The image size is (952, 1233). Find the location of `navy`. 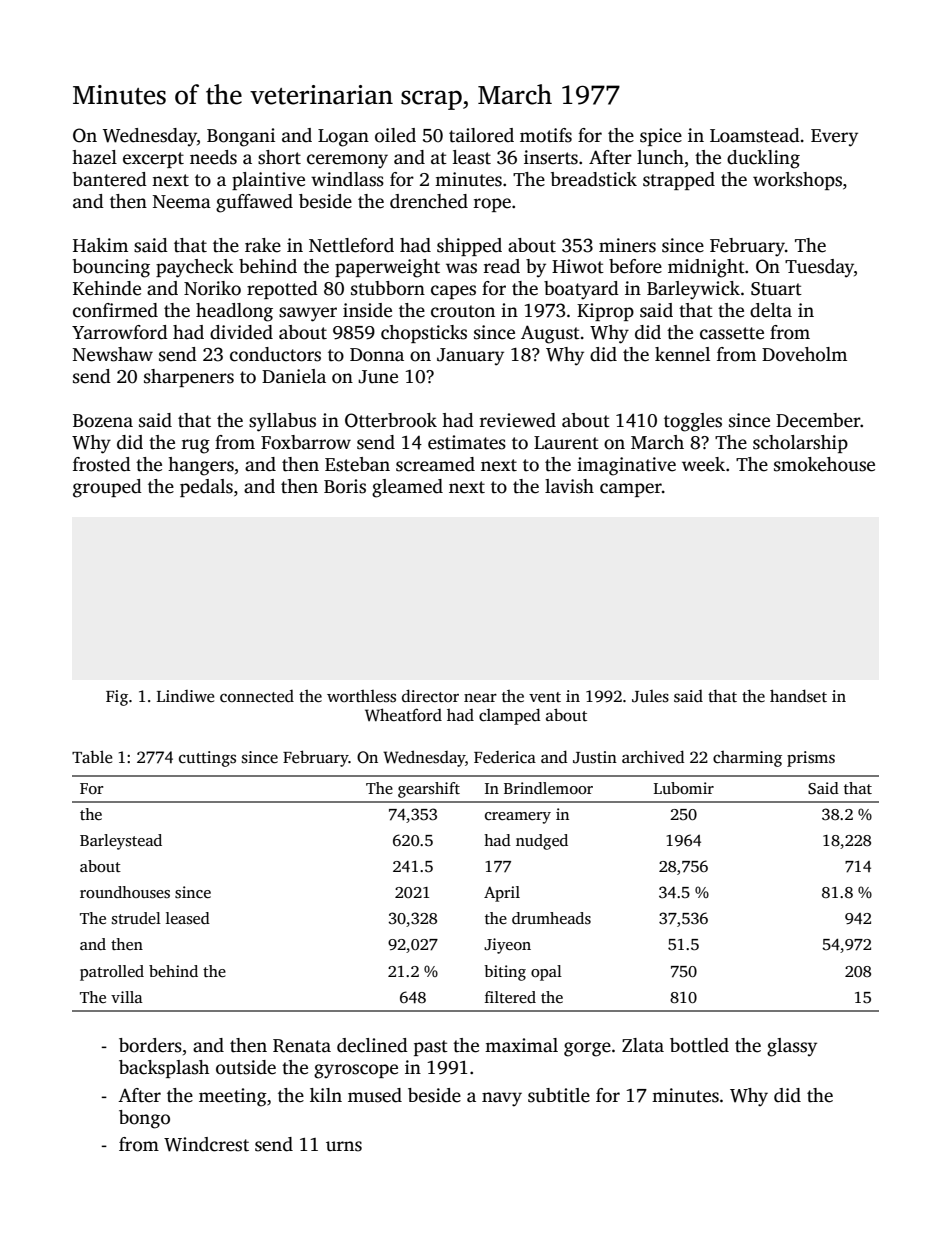

navy is located at coordinates (502, 1099).
